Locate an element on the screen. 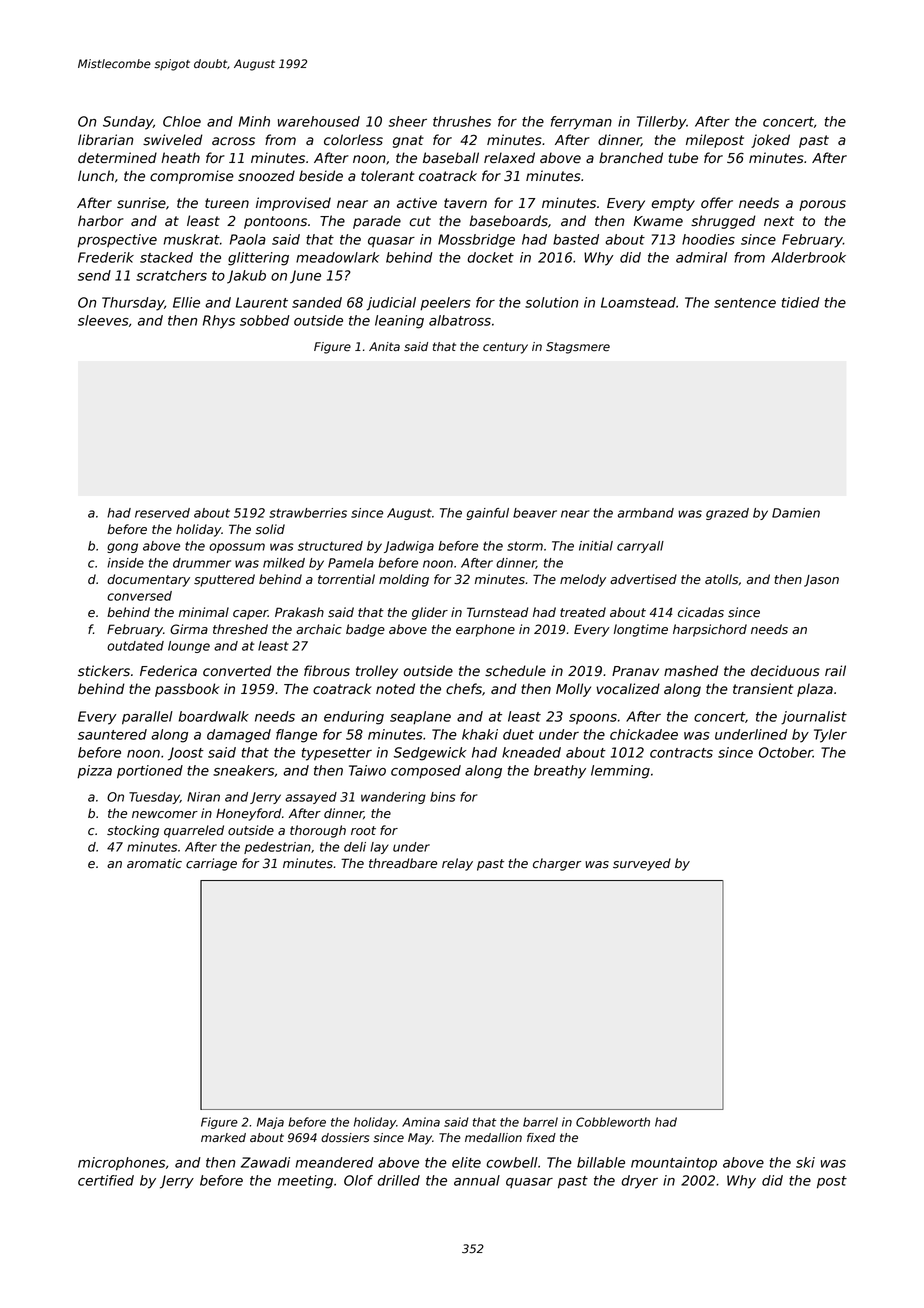 The image size is (924, 1308). porous is located at coordinates (822, 205).
